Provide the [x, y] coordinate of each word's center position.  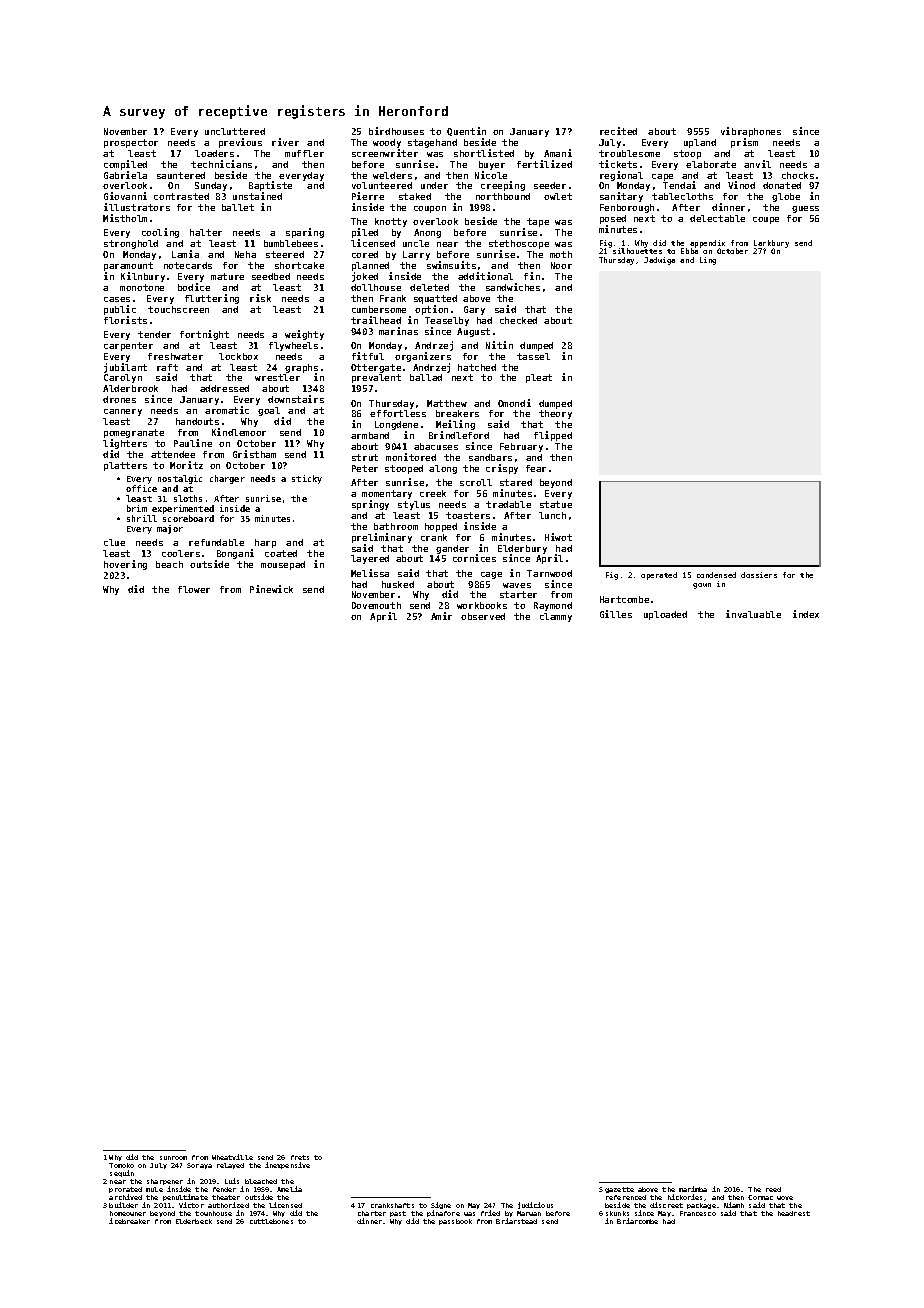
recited [618, 131]
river [285, 142]
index [806, 614]
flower [194, 589]
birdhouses [396, 131]
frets [300, 1157]
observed [483, 616]
